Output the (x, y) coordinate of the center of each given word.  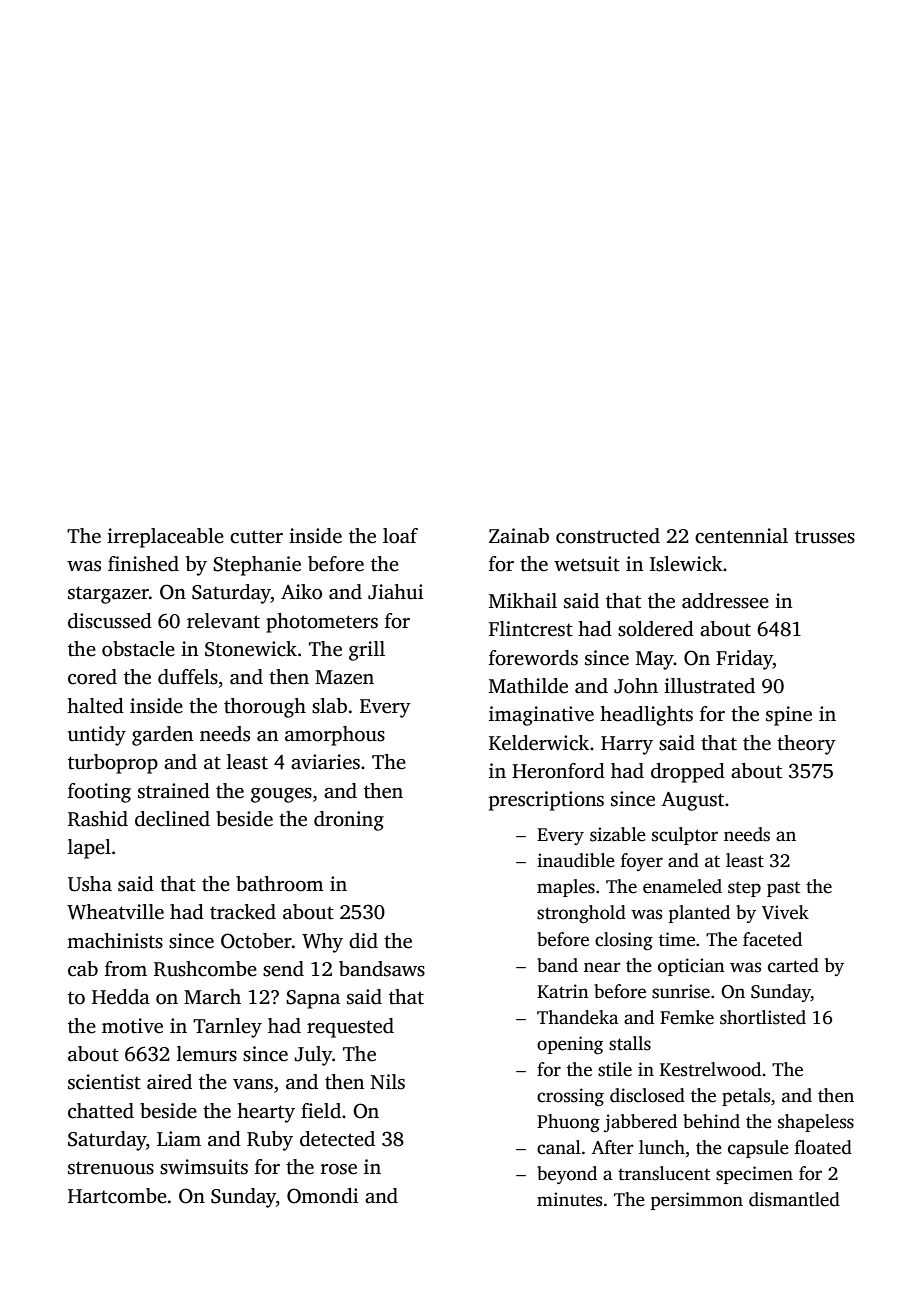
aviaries (325, 762)
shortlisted (763, 1017)
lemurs (207, 1054)
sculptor (685, 836)
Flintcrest (531, 629)
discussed (110, 621)
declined (172, 819)
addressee (725, 601)
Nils (388, 1082)
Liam (179, 1139)
